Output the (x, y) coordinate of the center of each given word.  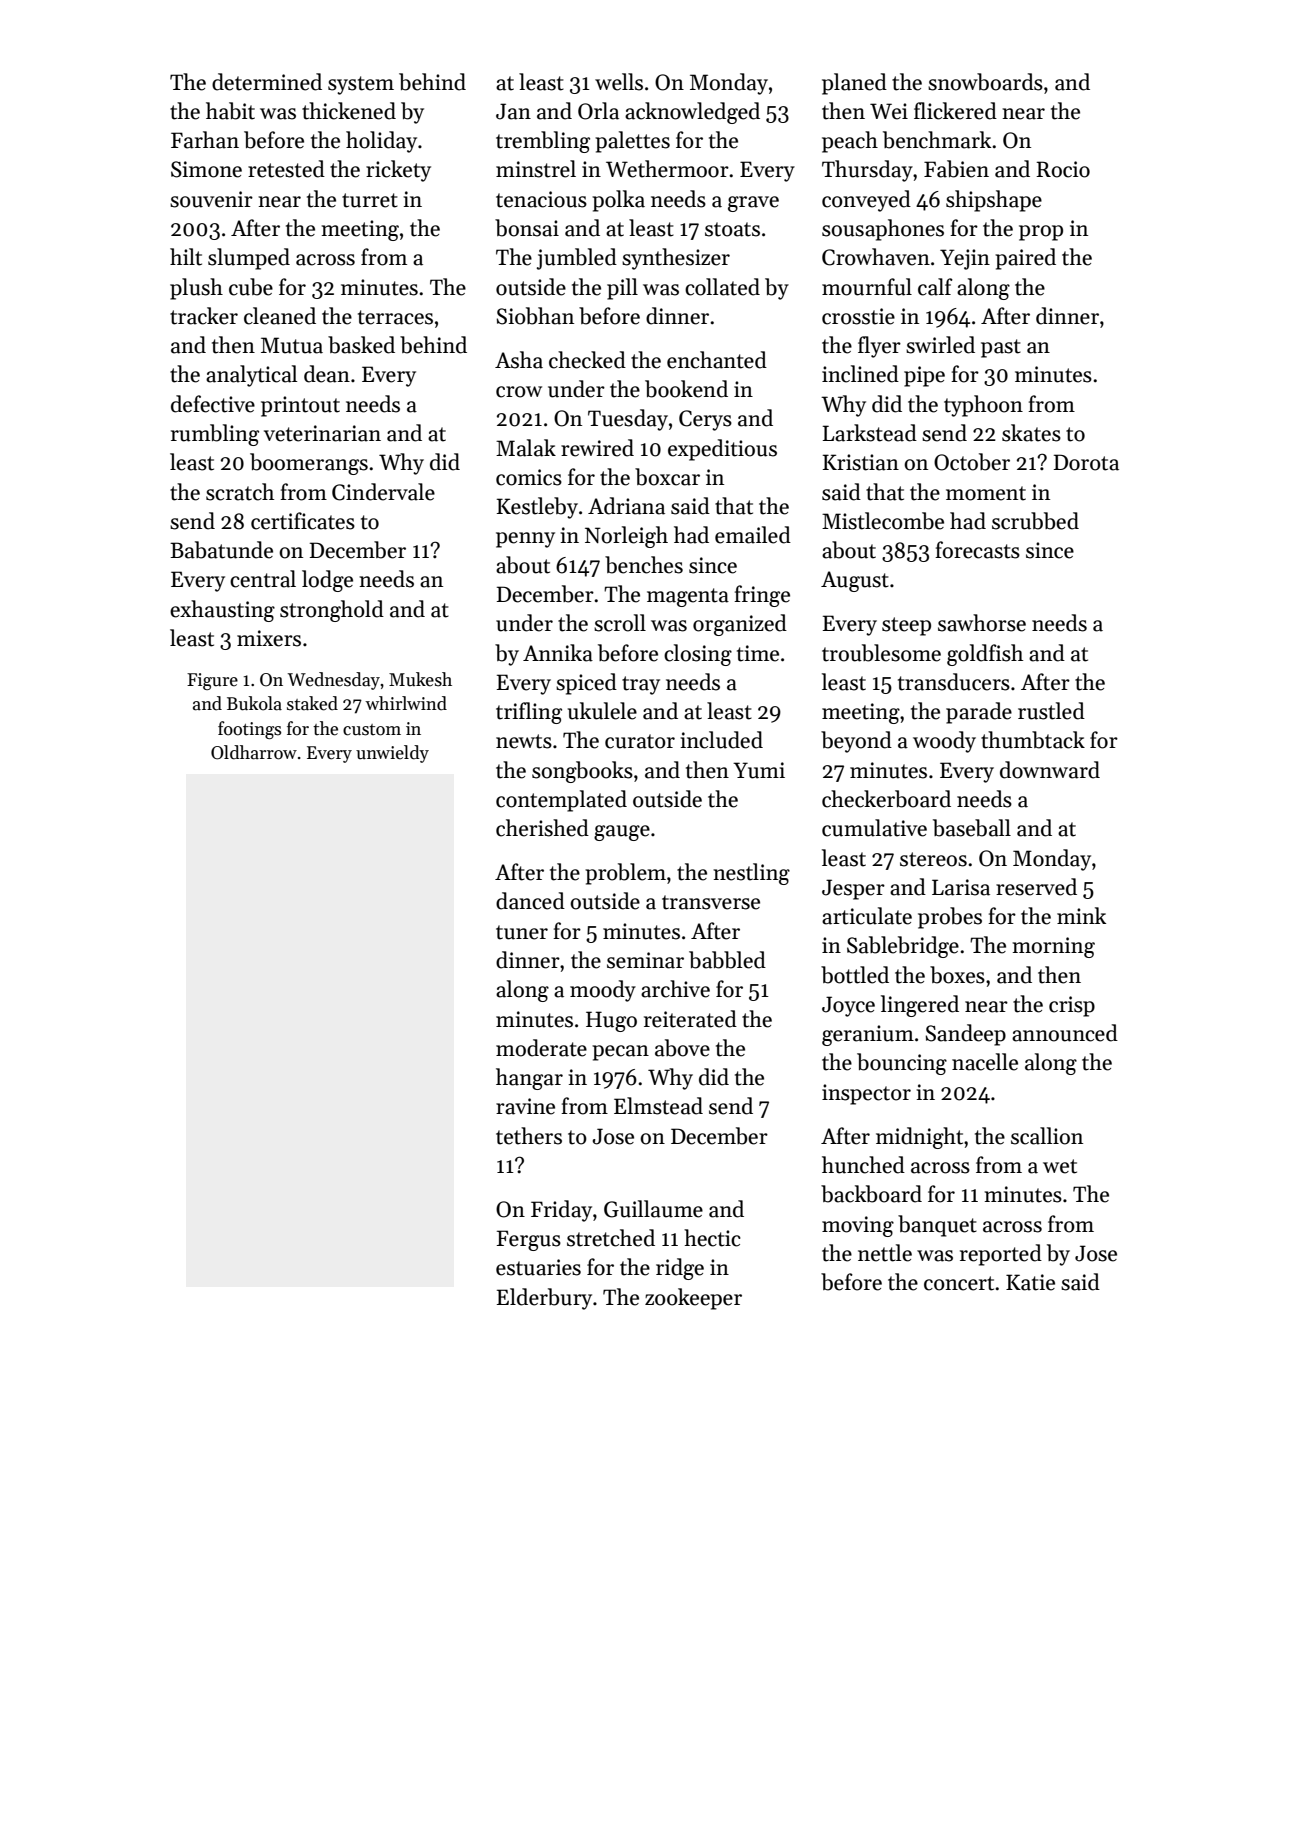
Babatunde (221, 550)
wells (619, 82)
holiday (381, 142)
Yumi (759, 770)
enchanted (717, 360)
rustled (1051, 711)
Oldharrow (254, 752)
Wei (889, 111)
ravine (525, 1106)
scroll (620, 623)
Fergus (529, 1240)
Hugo (611, 1021)
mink (1081, 915)
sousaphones (883, 230)
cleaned (280, 316)
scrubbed (1035, 521)
